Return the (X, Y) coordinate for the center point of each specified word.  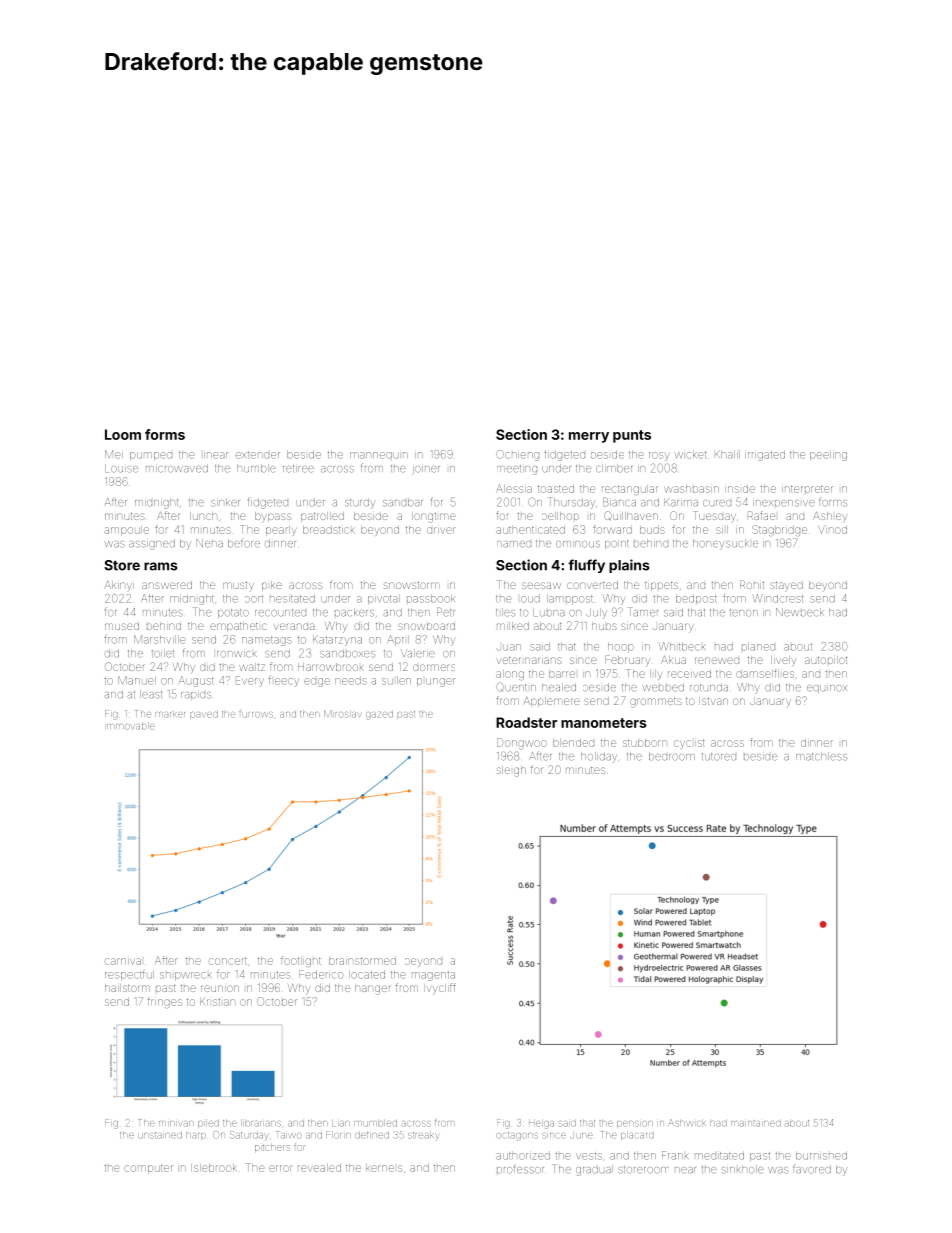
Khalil (727, 454)
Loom (123, 434)
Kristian (217, 1002)
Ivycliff (440, 989)
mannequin (379, 456)
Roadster (526, 722)
